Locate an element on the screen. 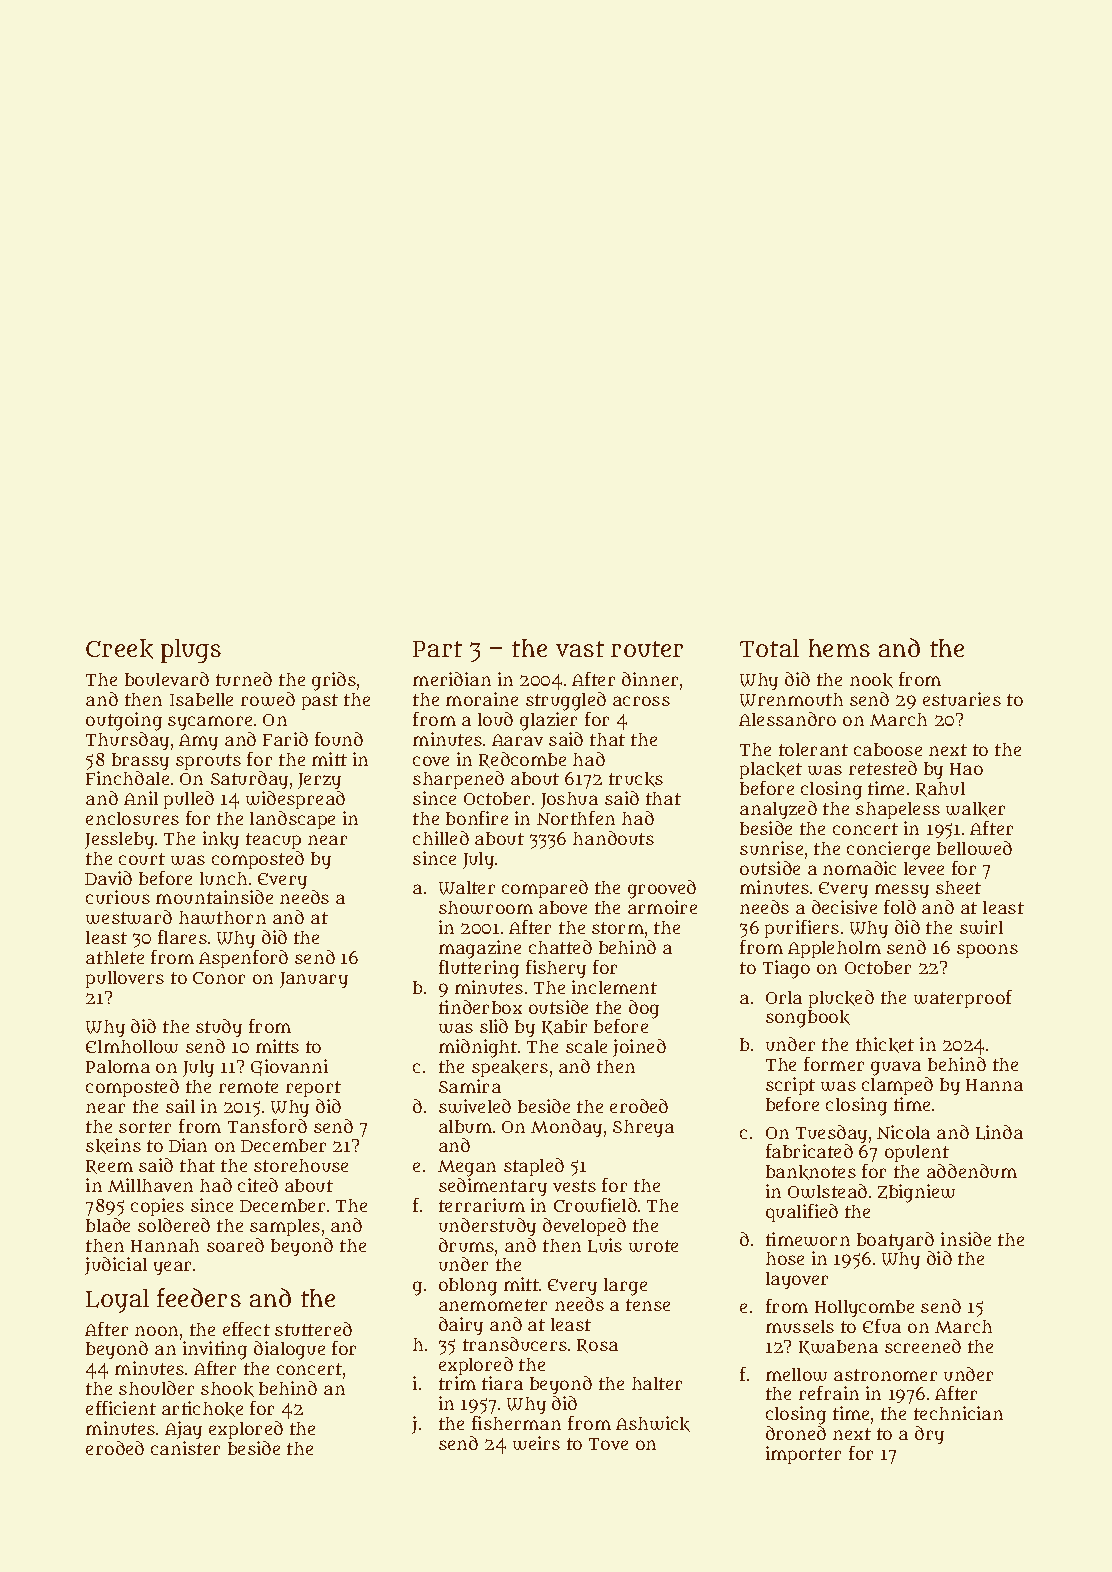 Image resolution: width=1112 pixels, height=1572 pixels. grids is located at coordinates (334, 681).
